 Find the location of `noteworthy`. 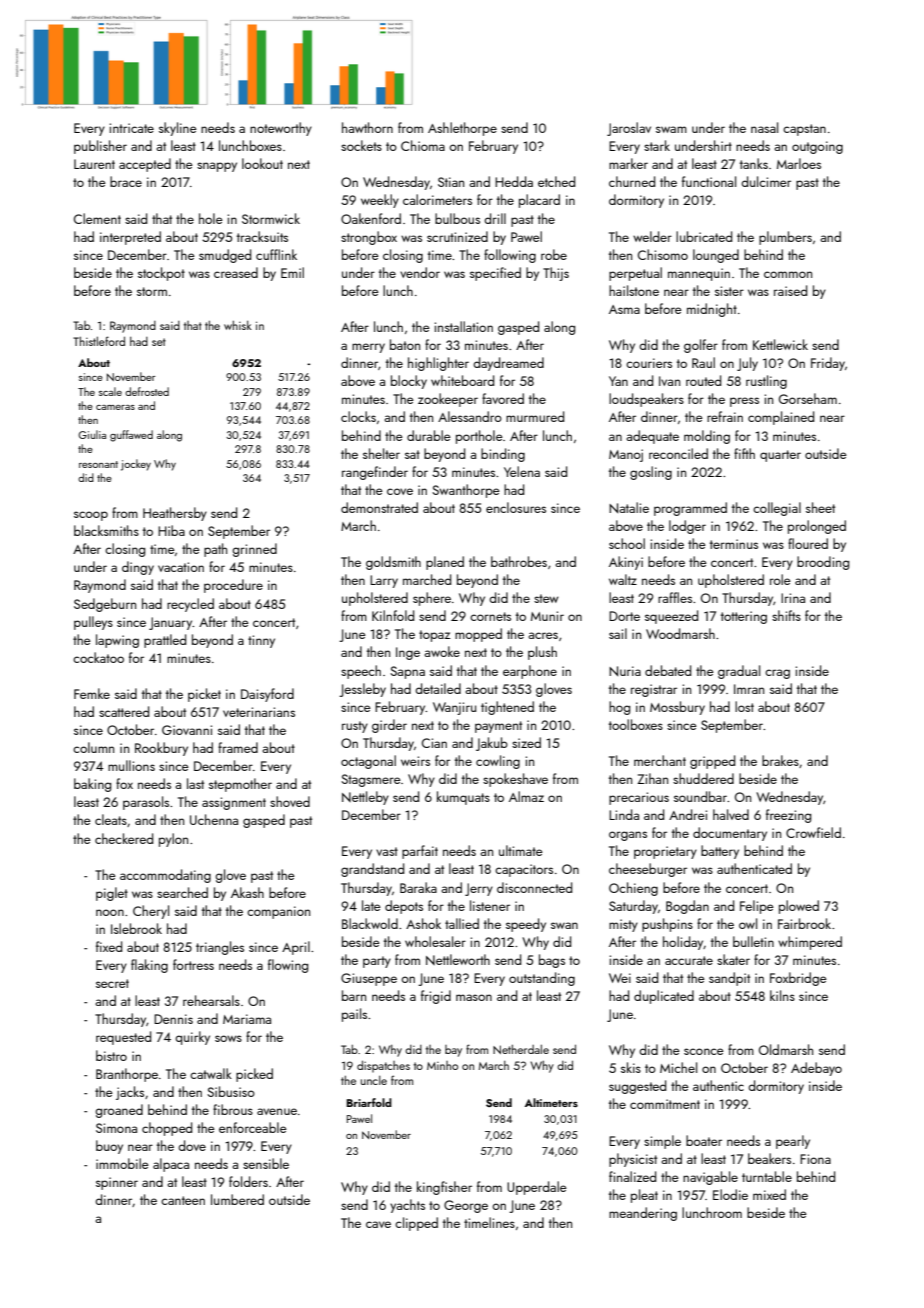

noteworthy is located at coordinates (281, 129).
